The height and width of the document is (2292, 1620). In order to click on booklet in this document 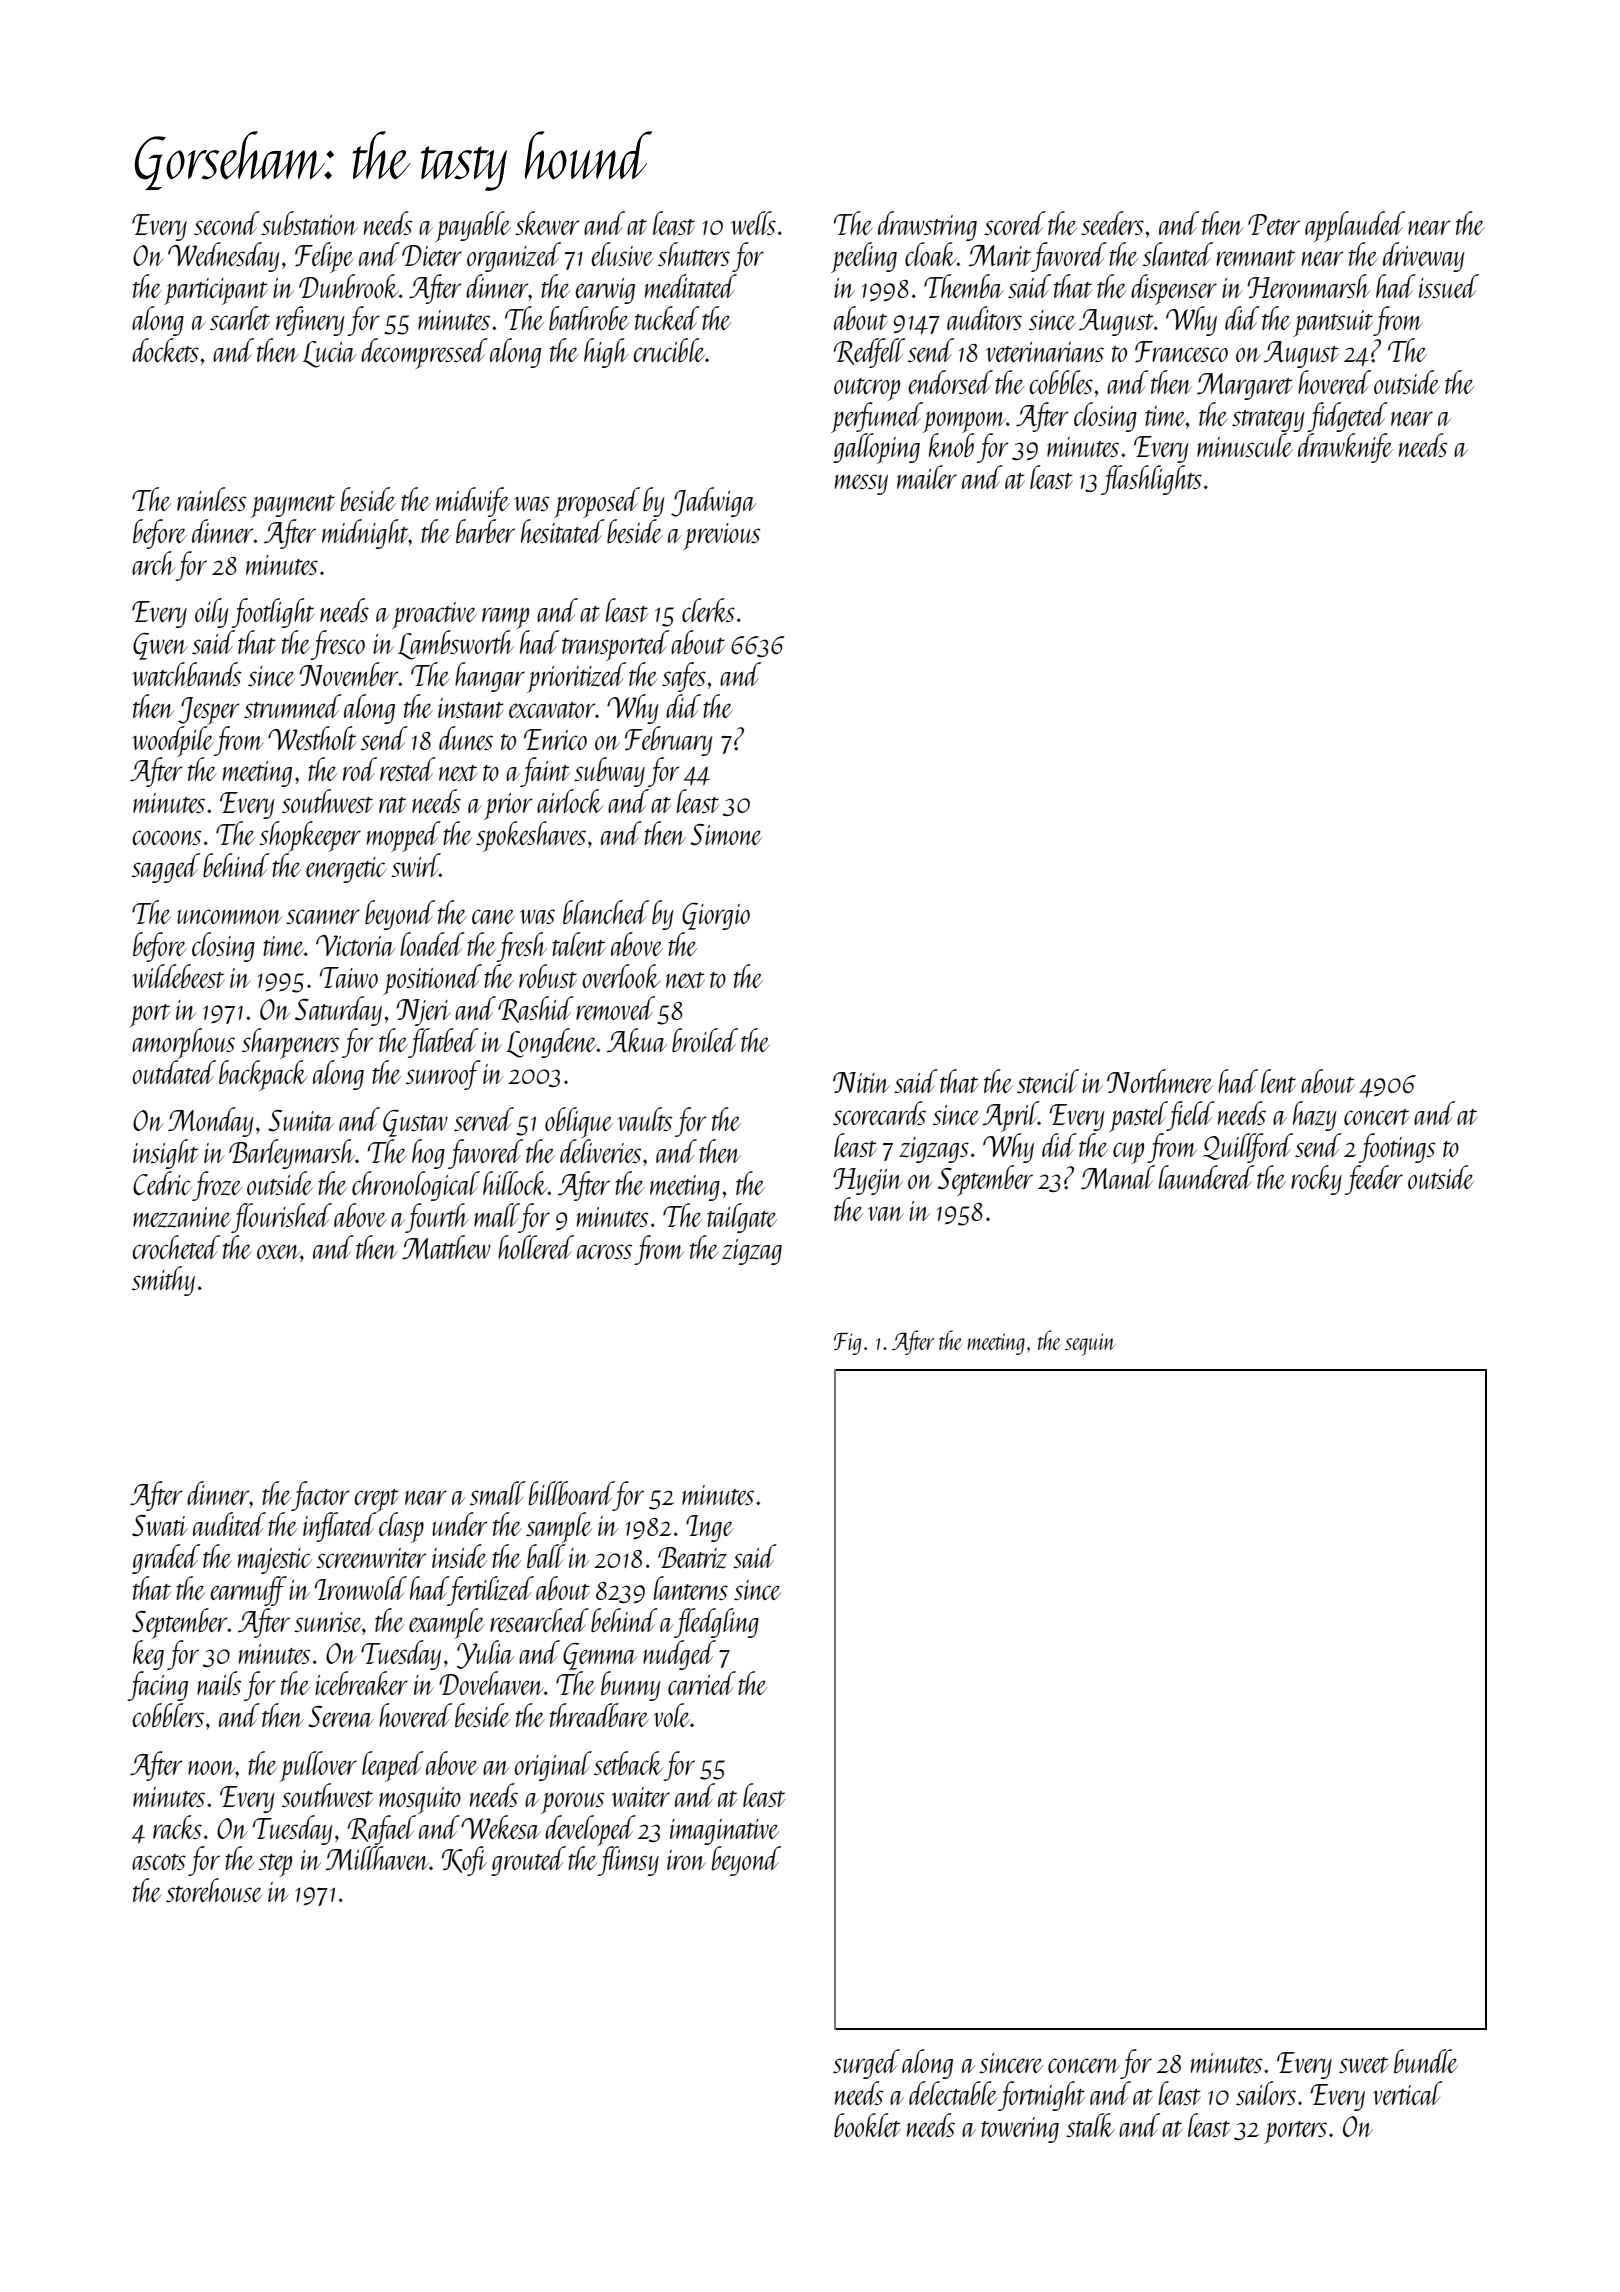, I will do `click(867, 2125)`.
